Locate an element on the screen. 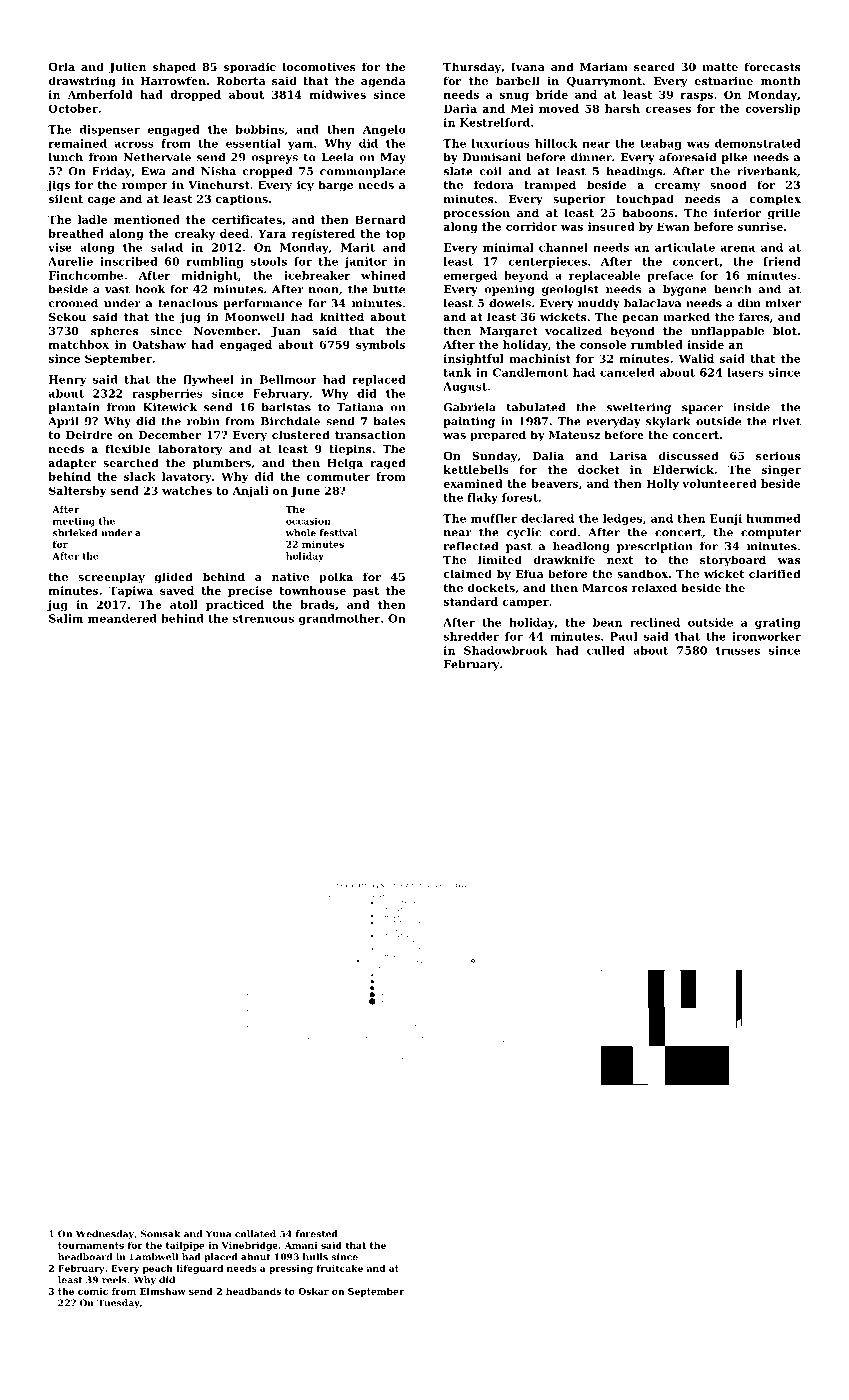  meandered is located at coordinates (122, 618).
